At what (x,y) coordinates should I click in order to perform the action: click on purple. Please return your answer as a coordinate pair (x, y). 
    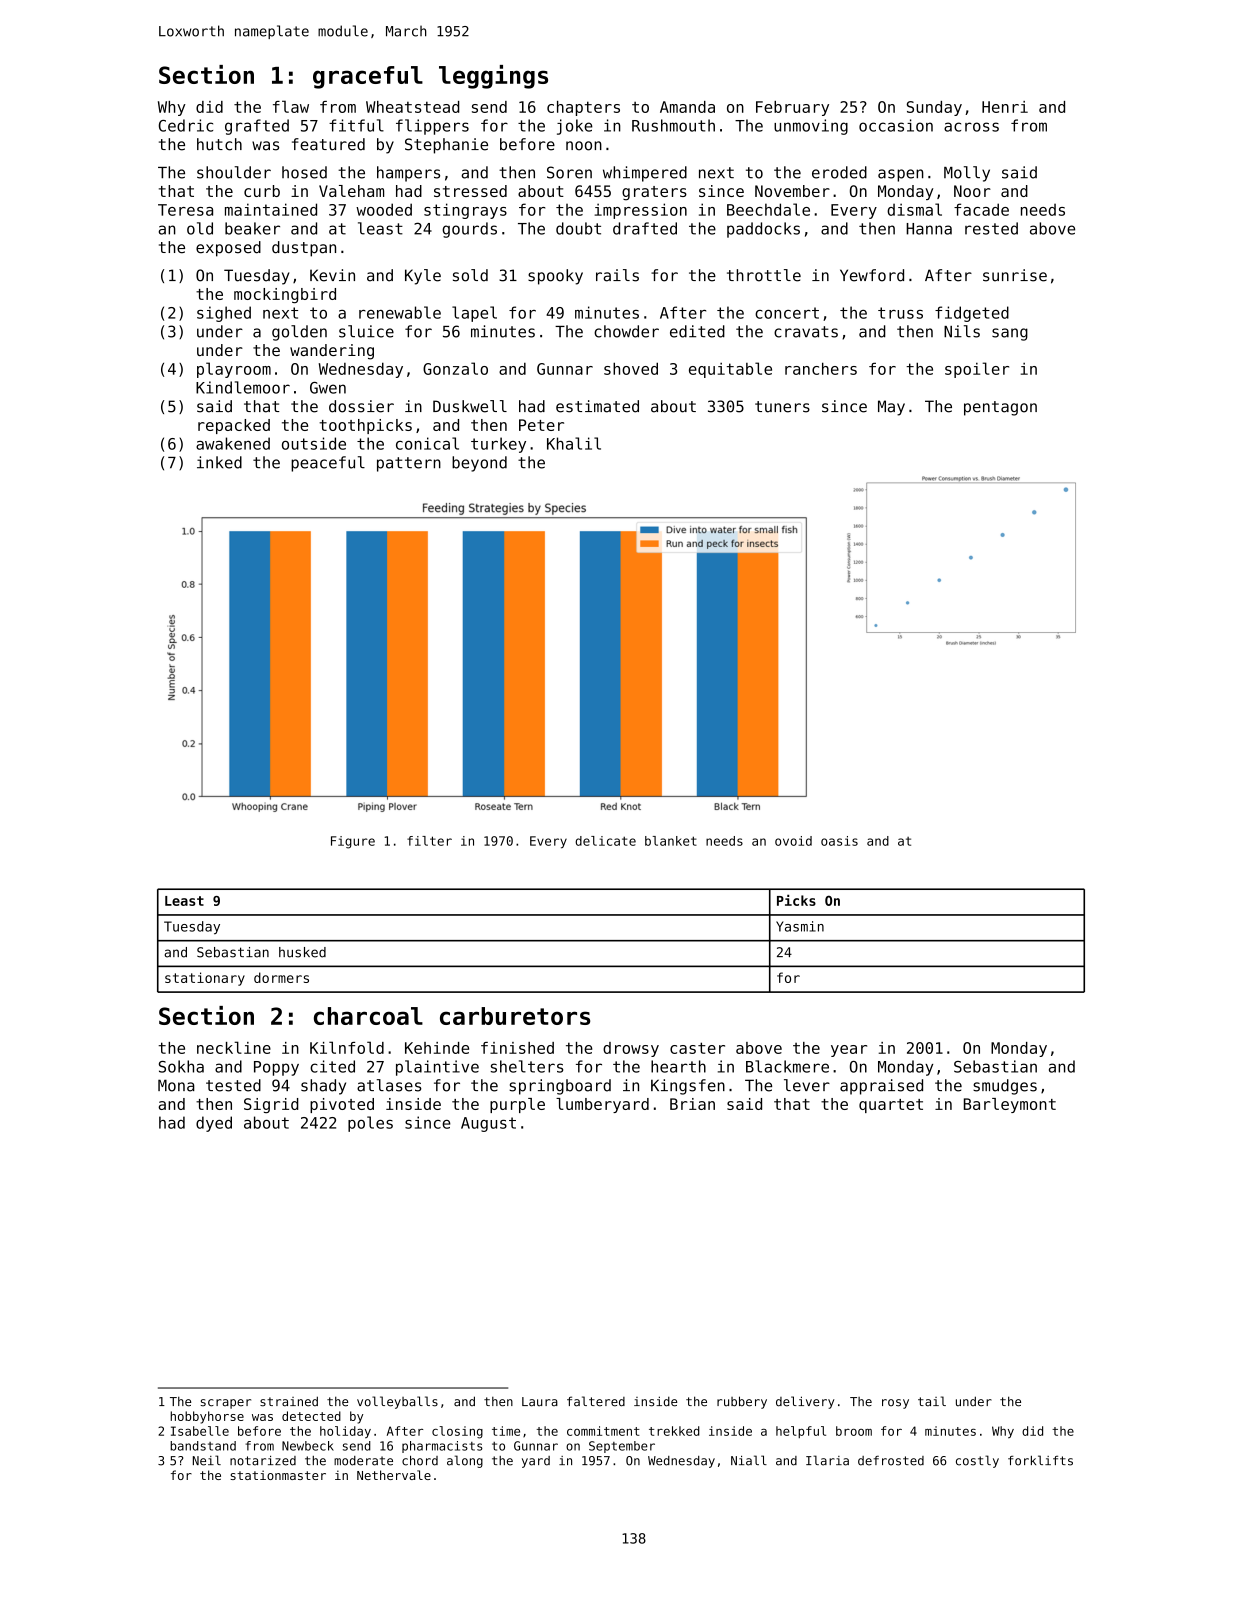
    Looking at the image, I should click on (517, 1105).
